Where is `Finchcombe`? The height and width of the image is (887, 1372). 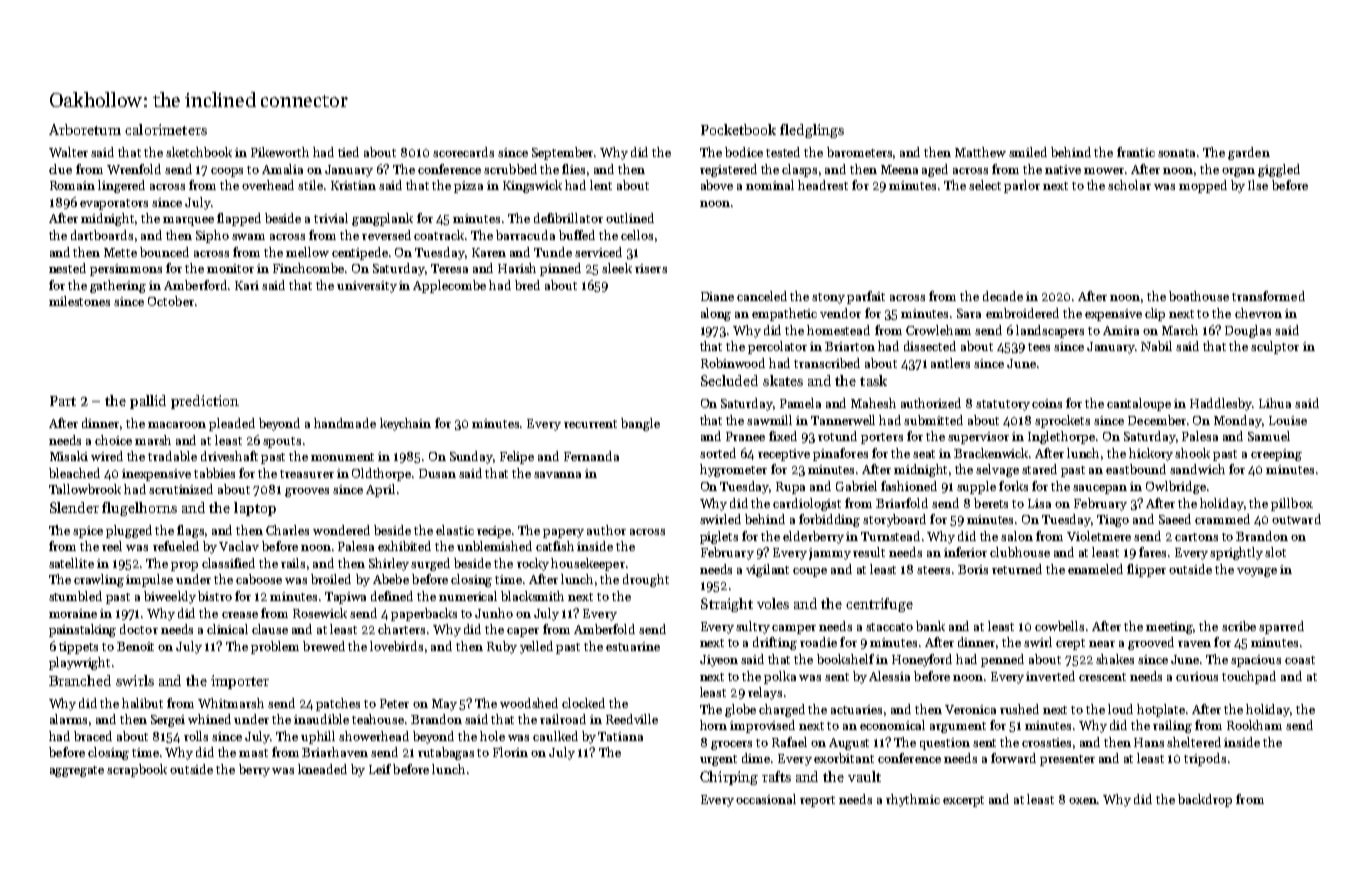
Finchcombe is located at coordinates (308, 268).
